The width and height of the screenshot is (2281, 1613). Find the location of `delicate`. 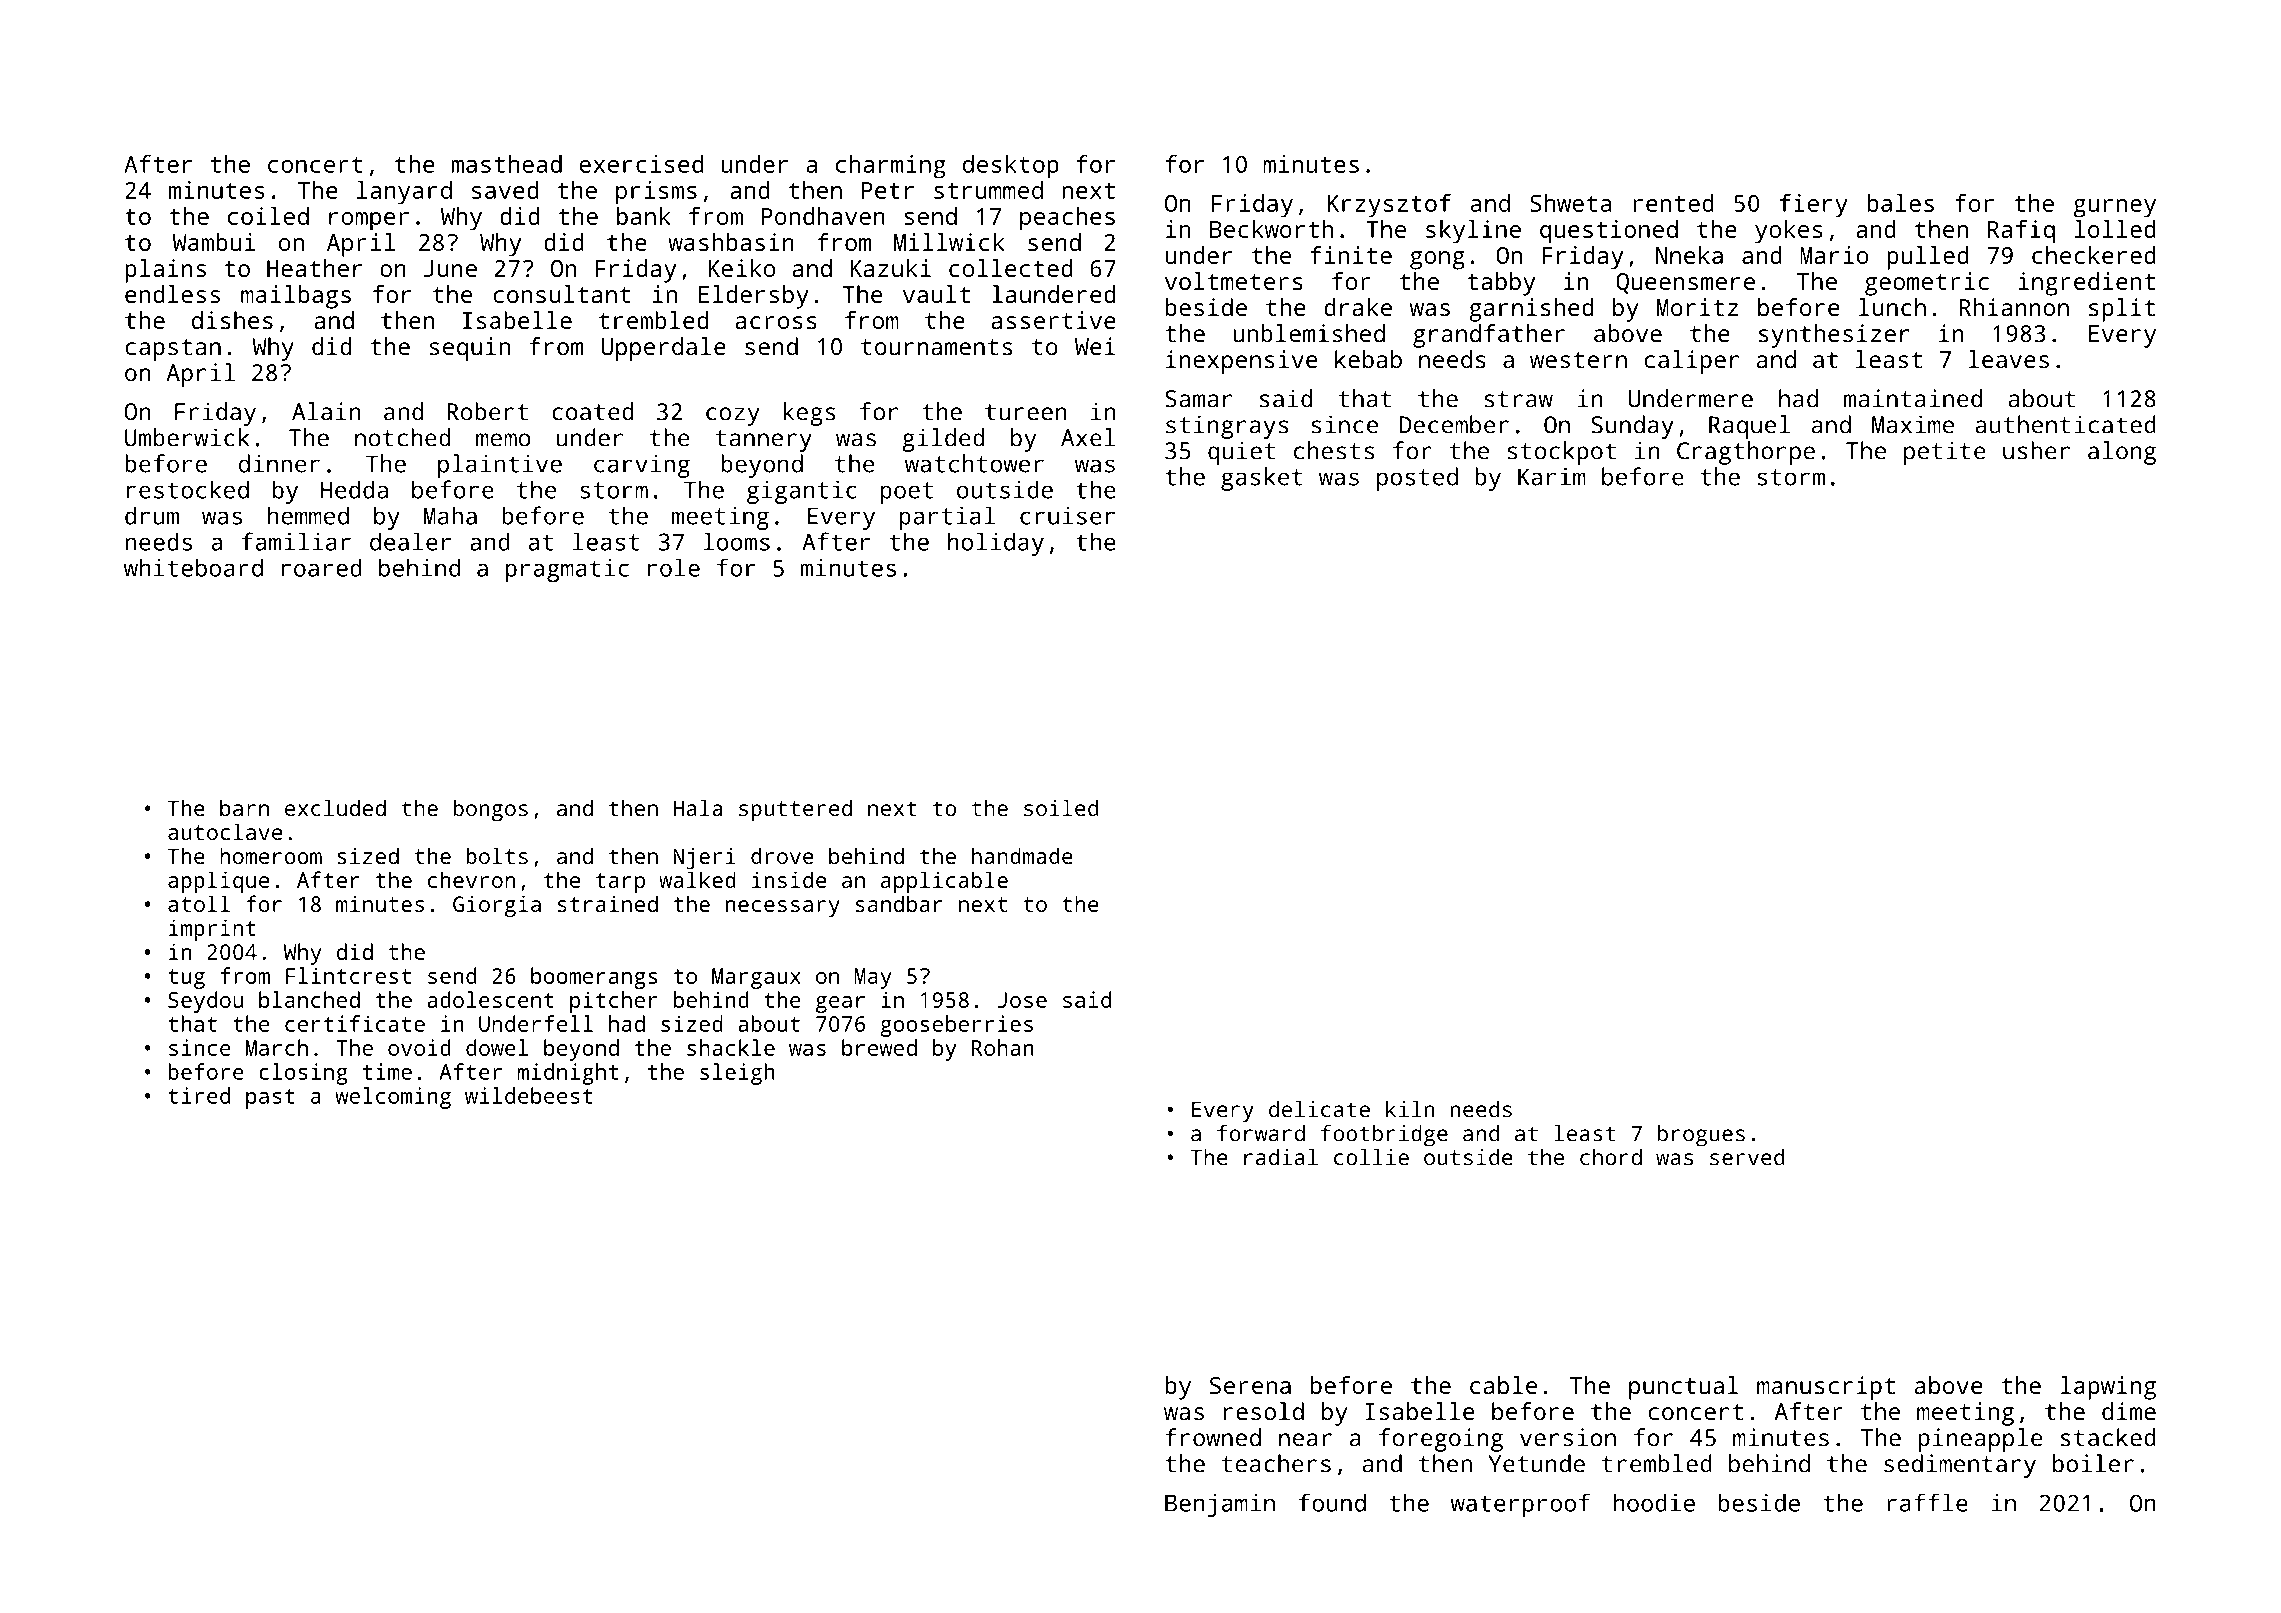

delicate is located at coordinates (1319, 1109).
